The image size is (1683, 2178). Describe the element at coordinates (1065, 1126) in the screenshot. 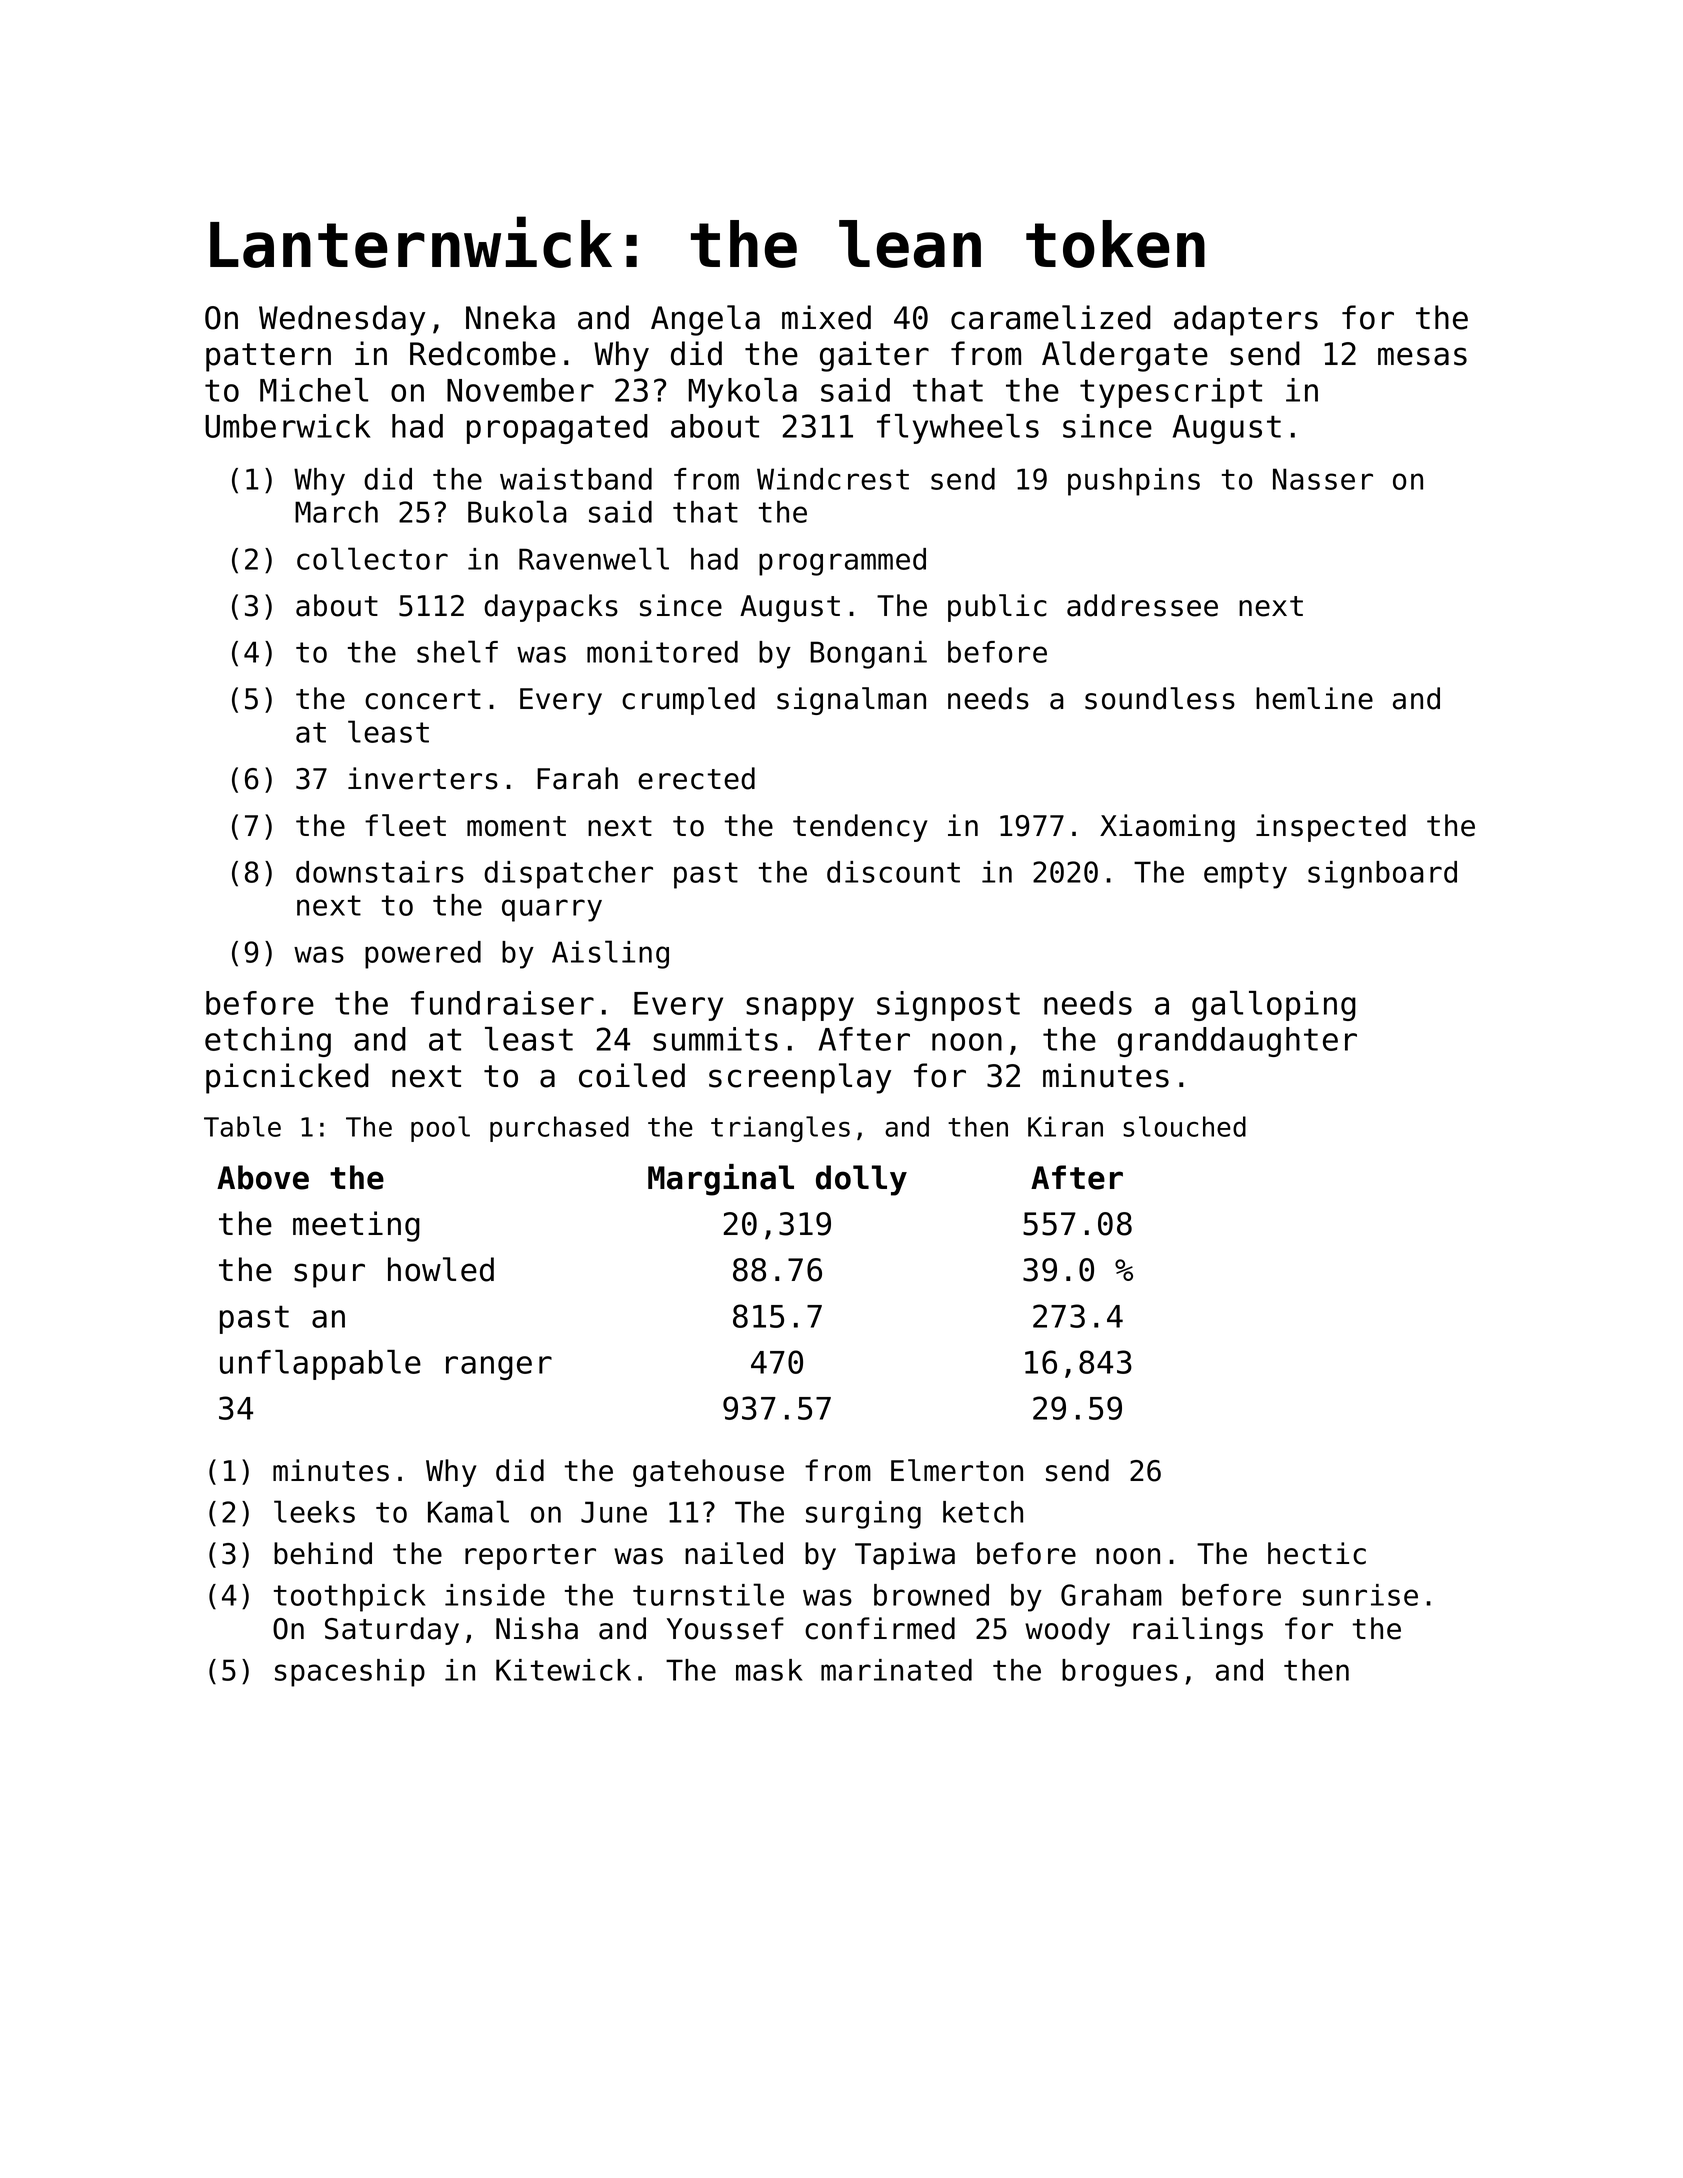

I see `Kiran` at that location.
